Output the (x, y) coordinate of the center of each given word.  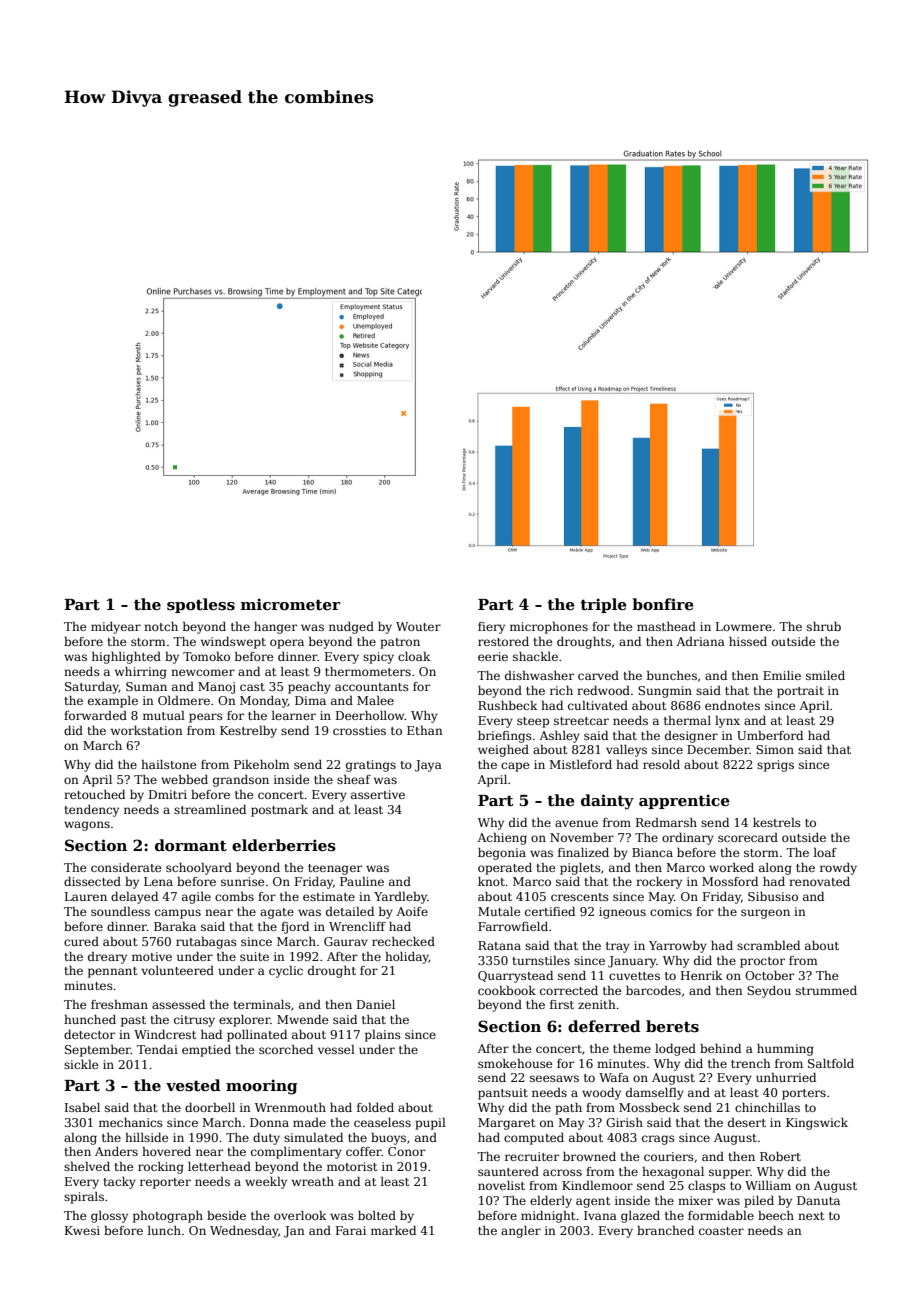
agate (277, 913)
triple (603, 605)
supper (730, 1174)
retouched (94, 794)
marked (393, 1230)
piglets (580, 869)
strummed (826, 990)
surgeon (765, 914)
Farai (351, 1230)
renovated (819, 881)
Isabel (82, 1107)
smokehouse (515, 1063)
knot (491, 881)
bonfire (663, 604)
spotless (201, 605)
